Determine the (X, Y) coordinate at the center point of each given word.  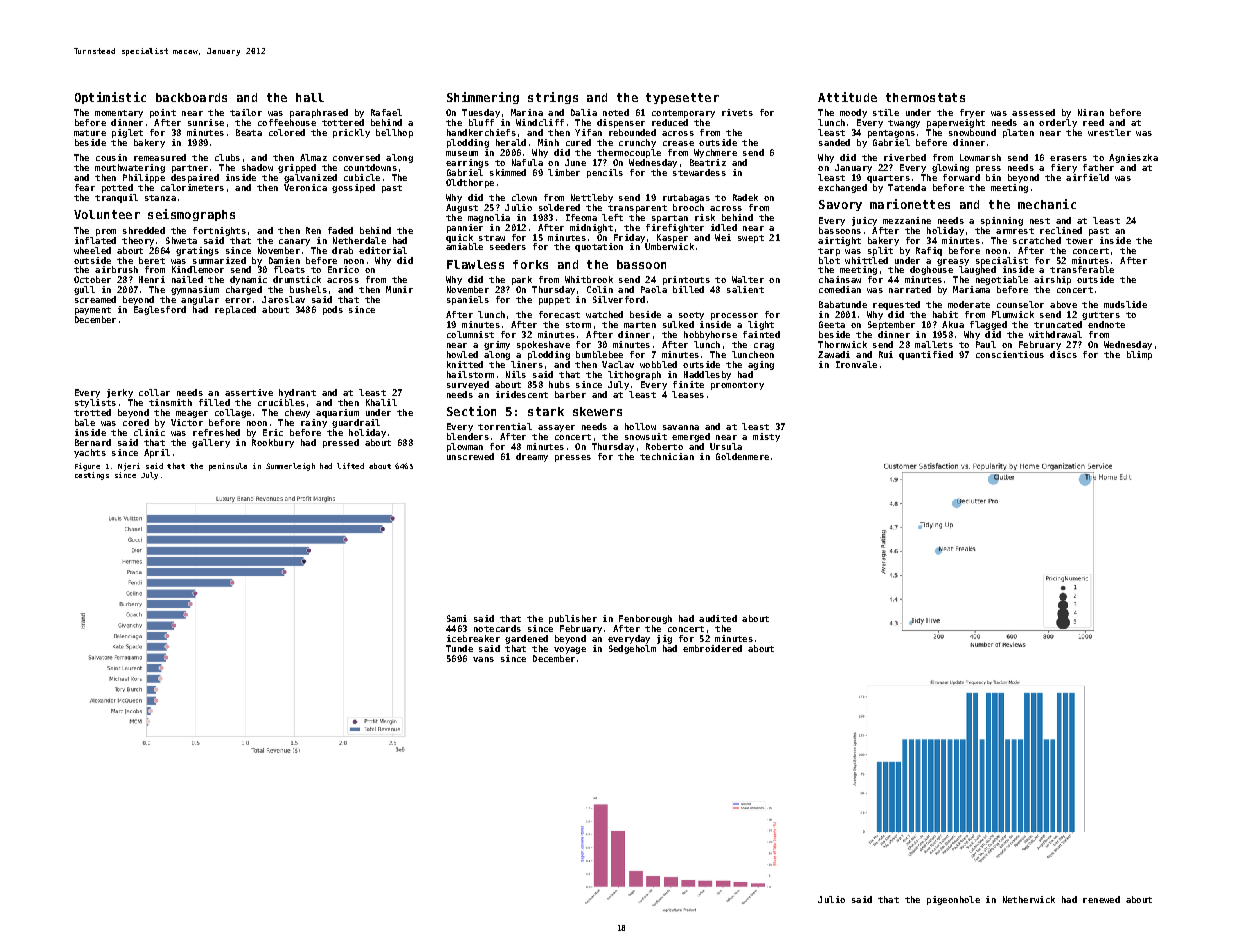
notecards (497, 628)
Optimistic (110, 98)
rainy (314, 423)
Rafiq (929, 251)
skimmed (508, 172)
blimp (1139, 355)
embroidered (712, 648)
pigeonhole (953, 900)
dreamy (532, 457)
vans (483, 659)
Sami (457, 618)
